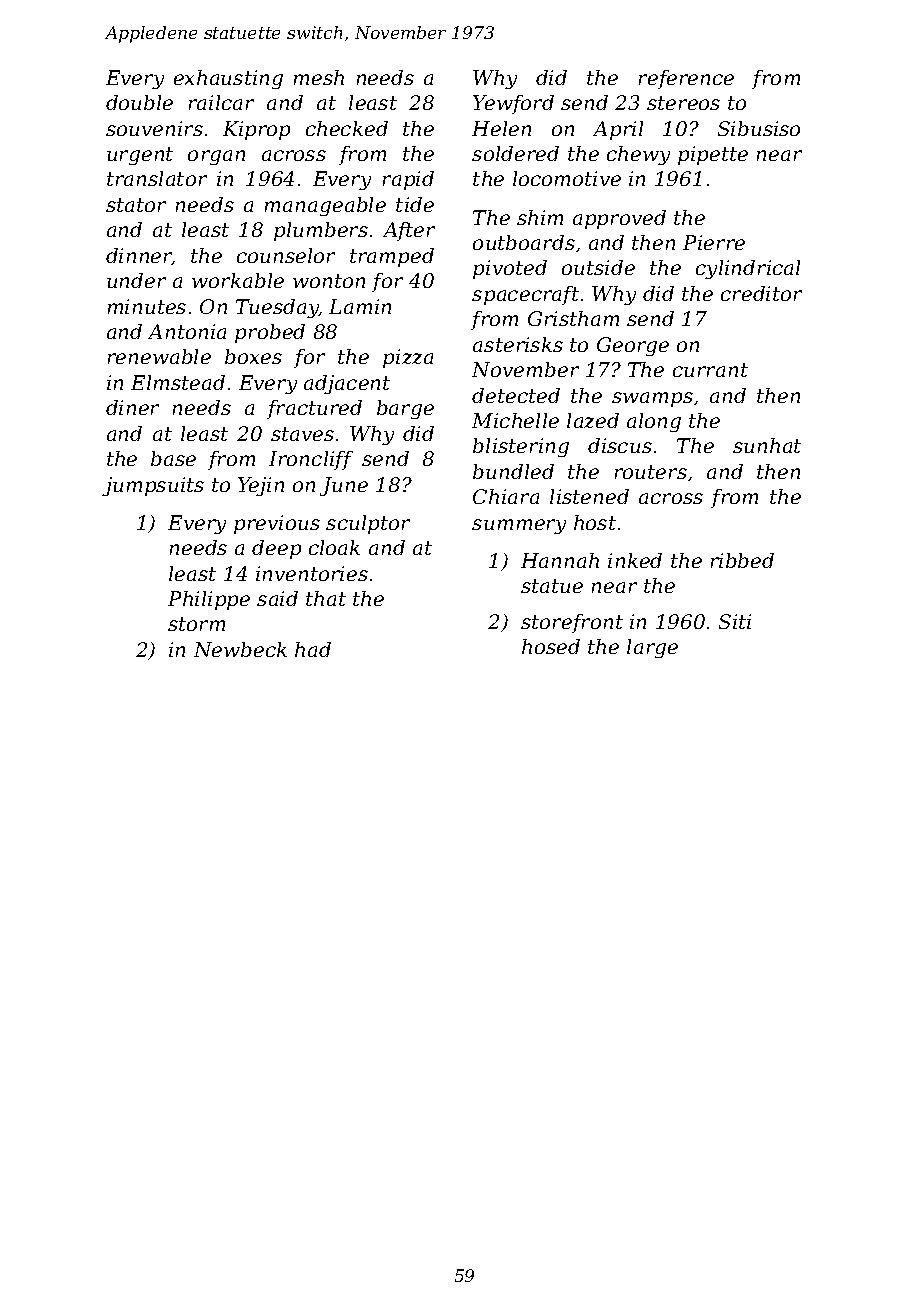 This screenshot has height=1316, width=908. Describe the element at coordinates (525, 295) in the screenshot. I see `spacecraft` at that location.
